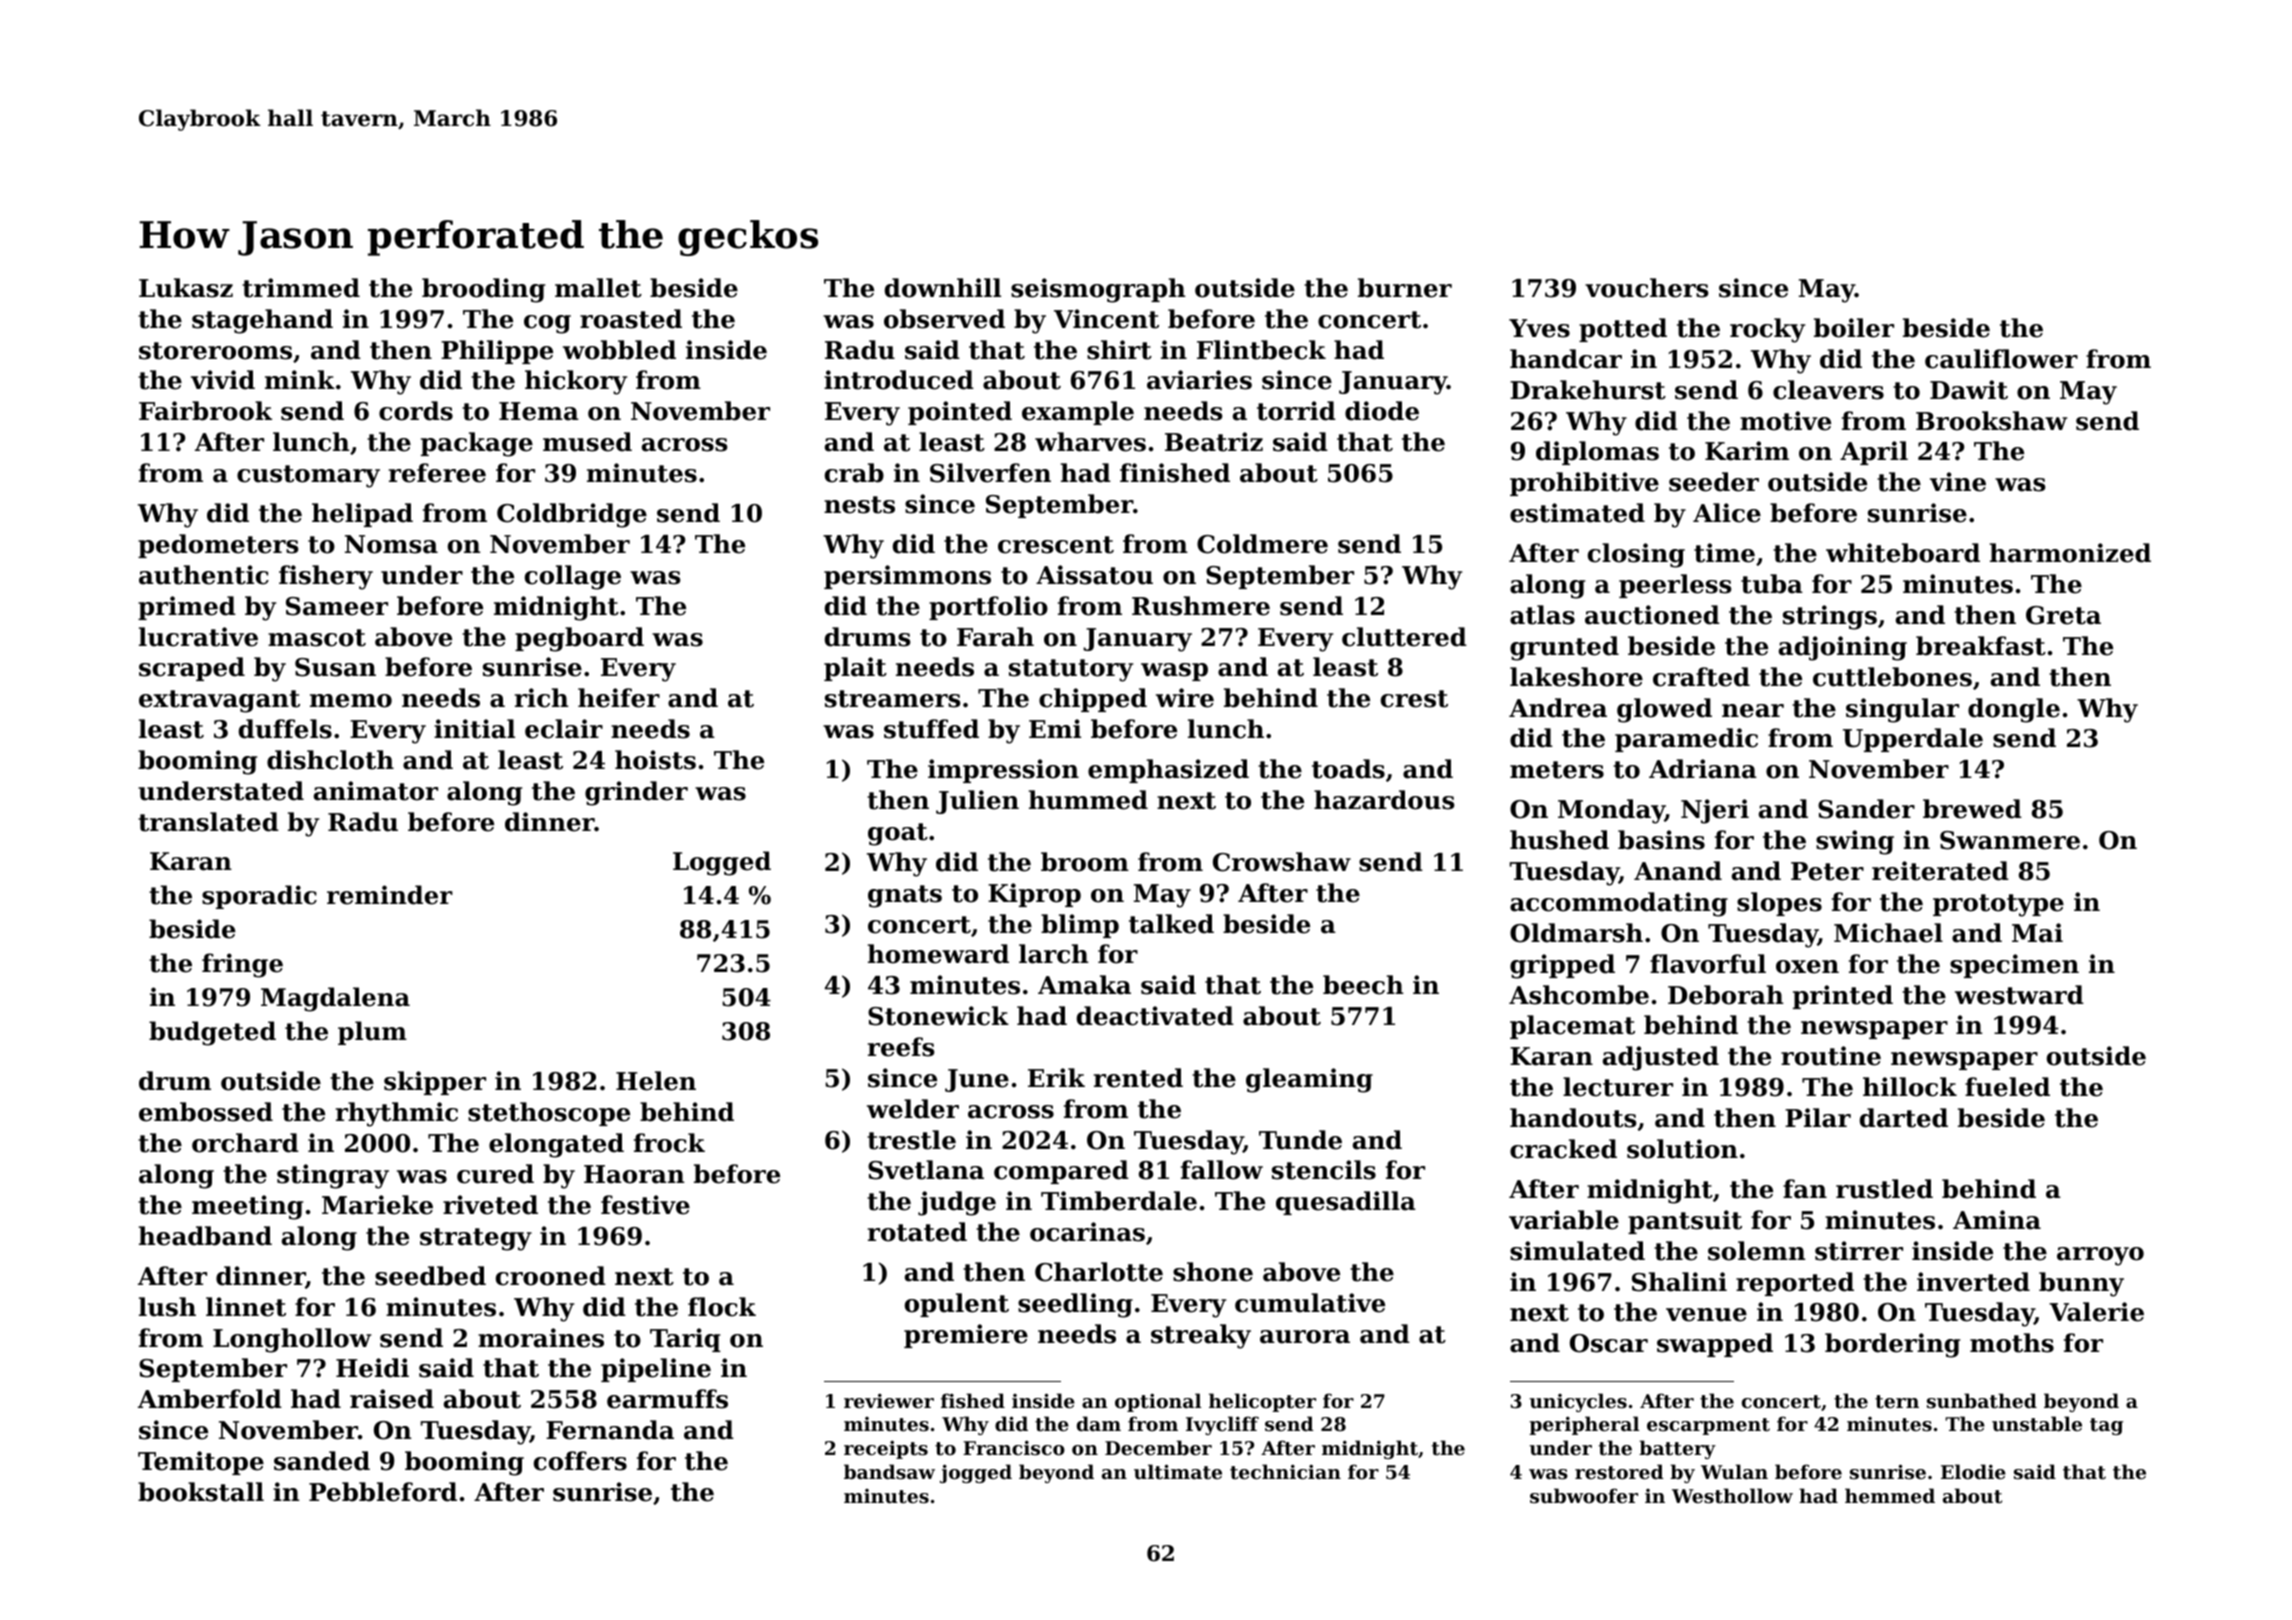 Image resolution: width=2292 pixels, height=1620 pixels. I want to click on Ivycliff, so click(1222, 1425).
